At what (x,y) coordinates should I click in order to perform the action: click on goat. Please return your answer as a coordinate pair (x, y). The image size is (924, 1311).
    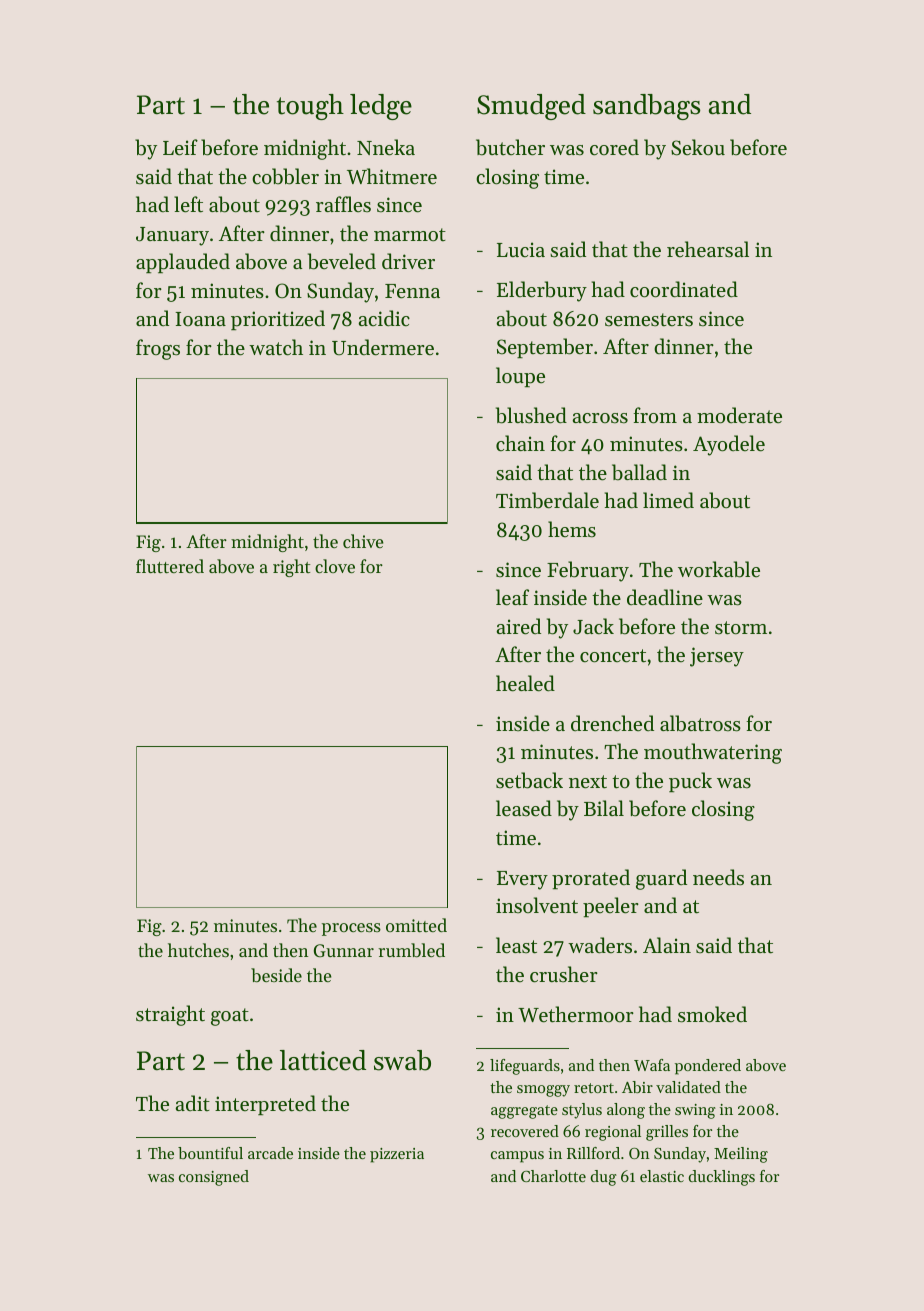
    Looking at the image, I should click on (230, 1017).
